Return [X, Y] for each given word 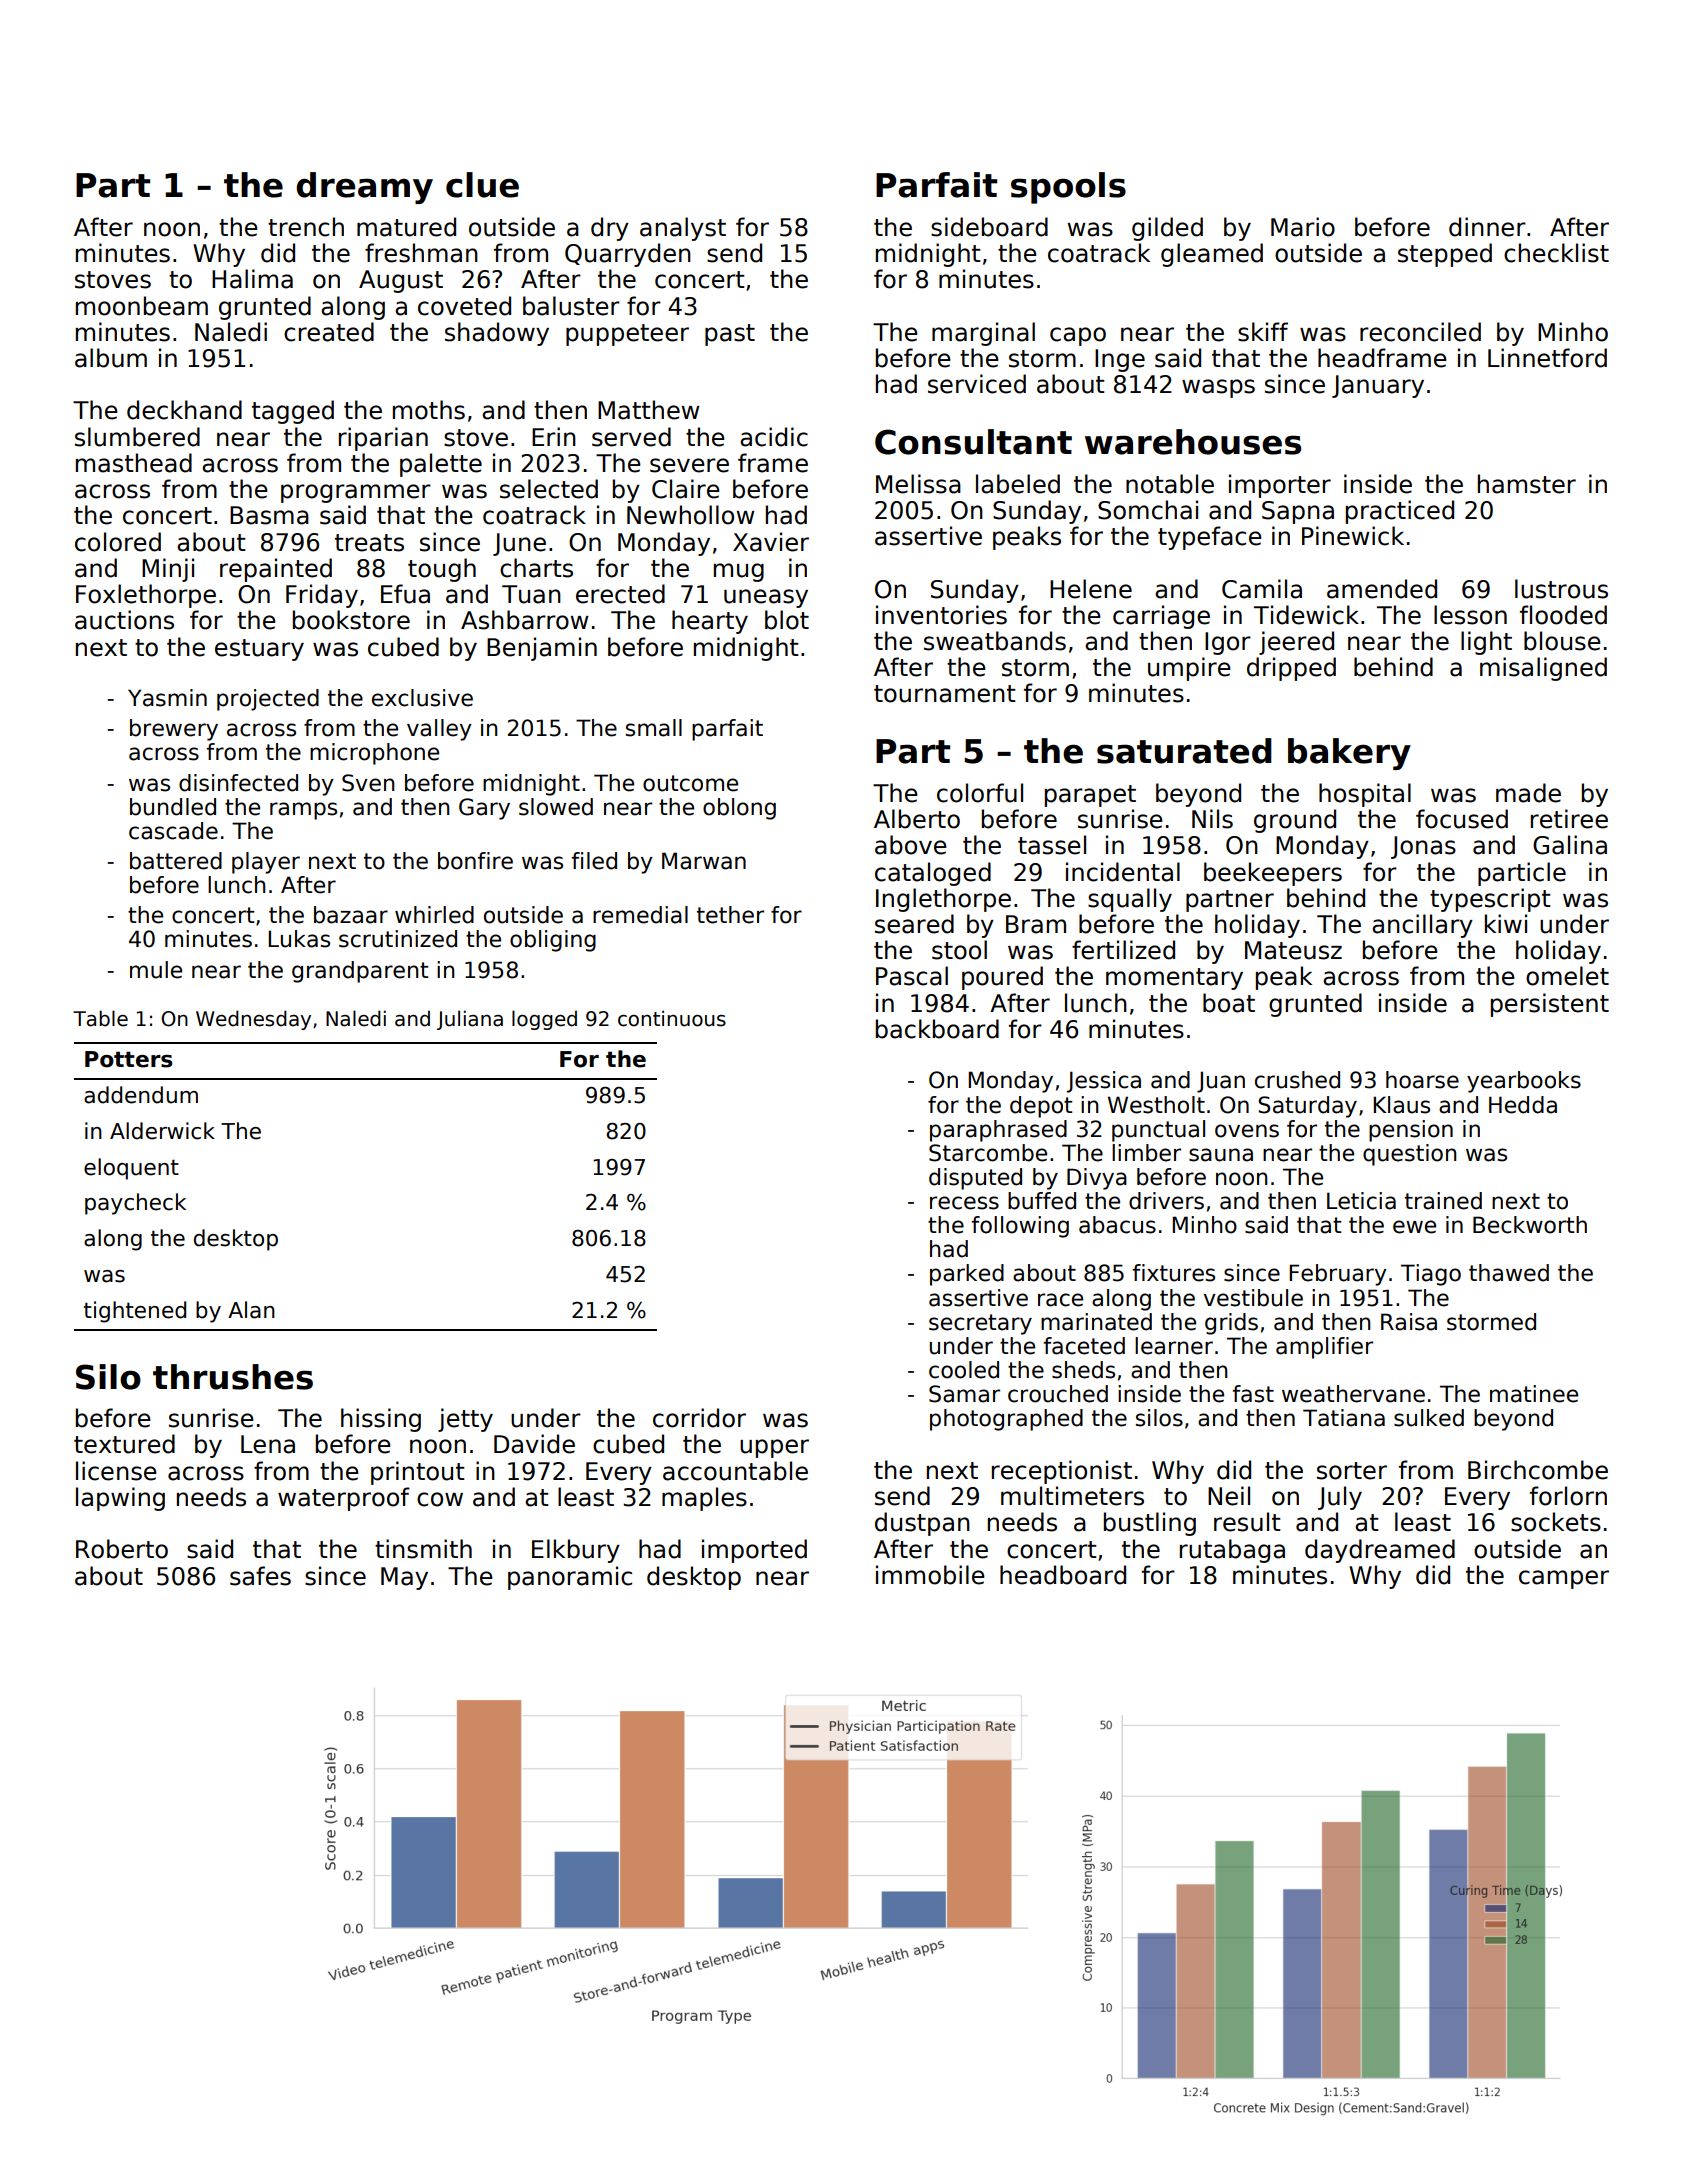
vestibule [1253, 1298]
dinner [1487, 227]
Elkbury [576, 1551]
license [116, 1471]
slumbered [137, 437]
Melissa [918, 484]
